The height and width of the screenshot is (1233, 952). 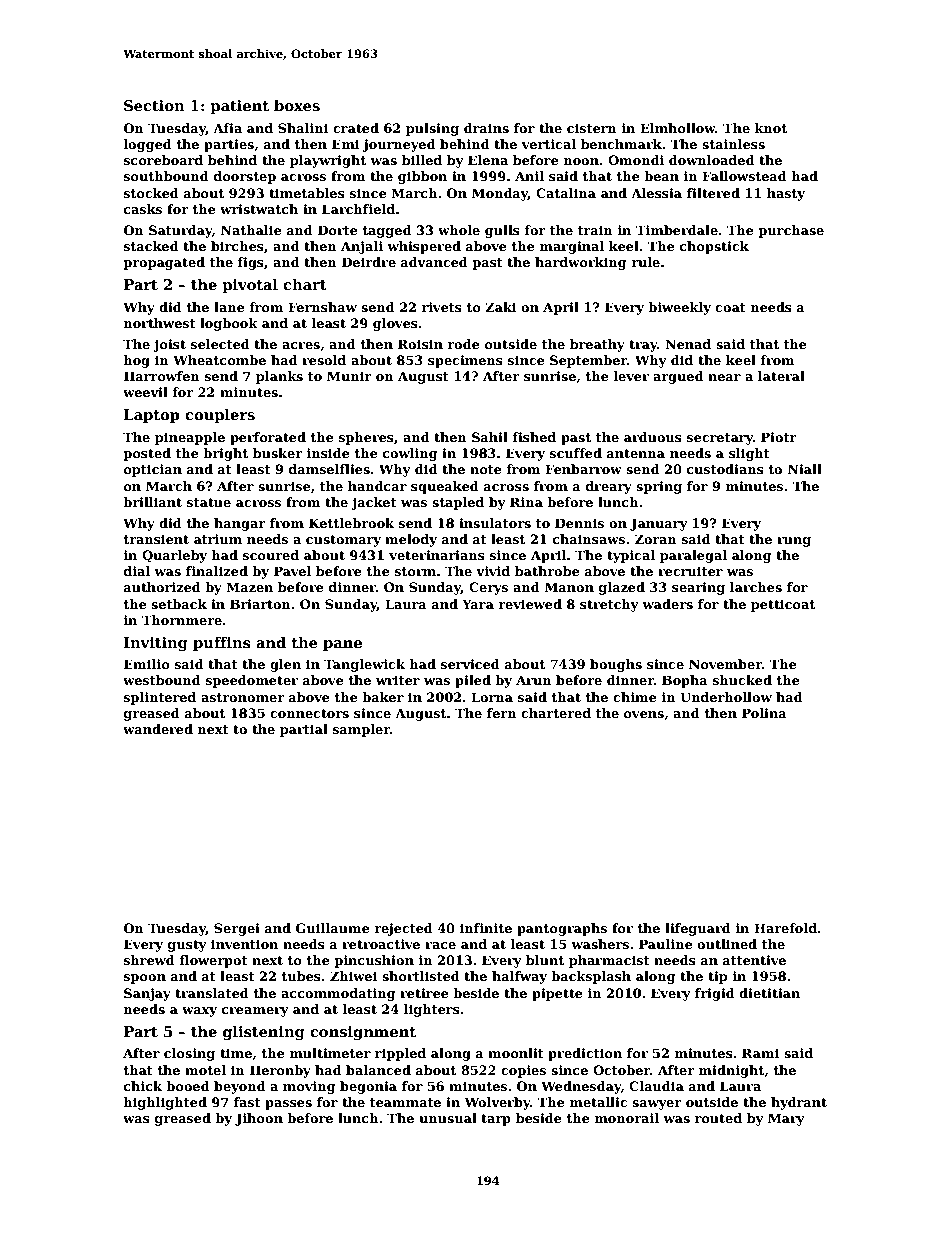 What do you see at coordinates (718, 1118) in the screenshot?
I see `routed` at bounding box center [718, 1118].
